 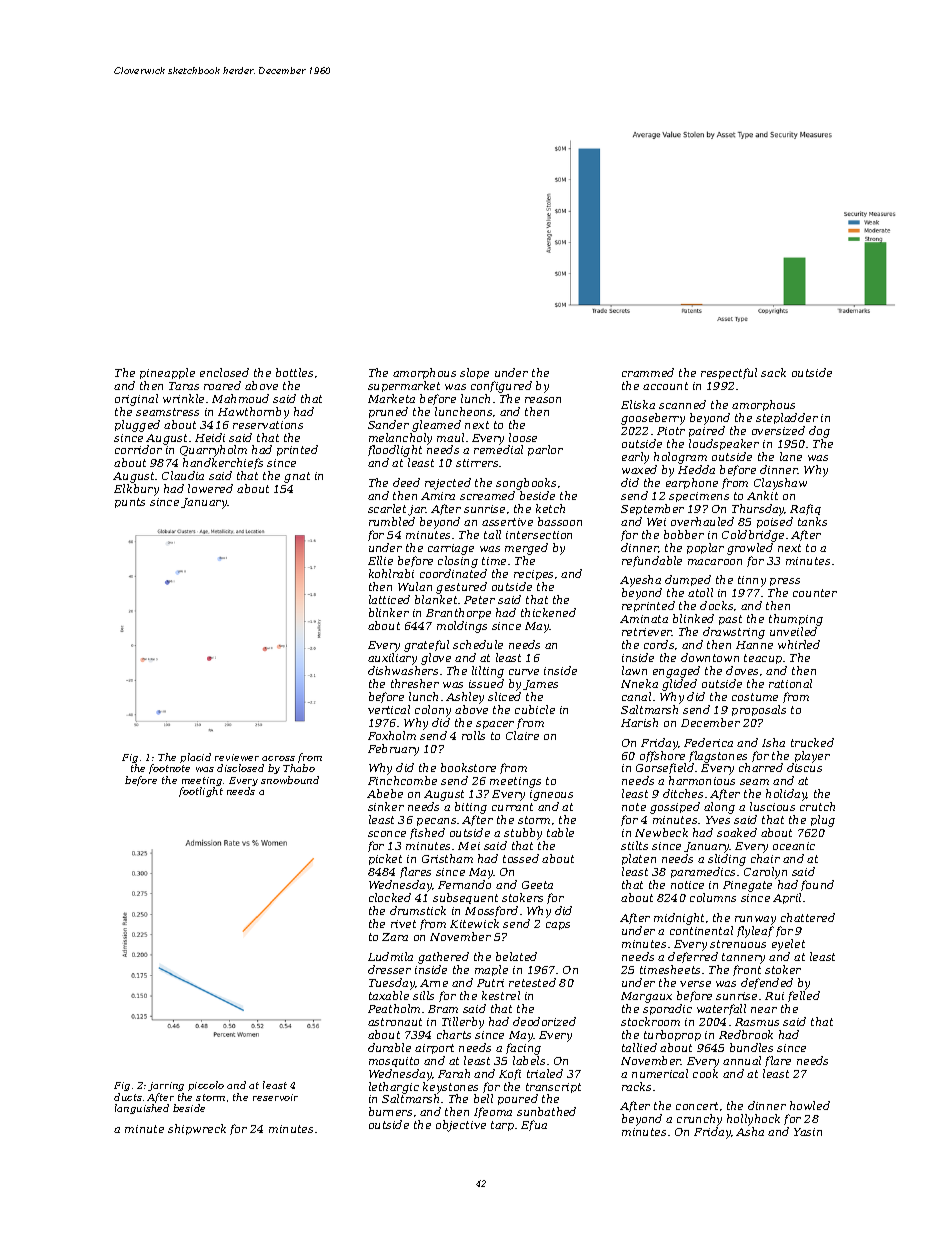 What do you see at coordinates (479, 600) in the screenshot?
I see `Peter` at bounding box center [479, 600].
